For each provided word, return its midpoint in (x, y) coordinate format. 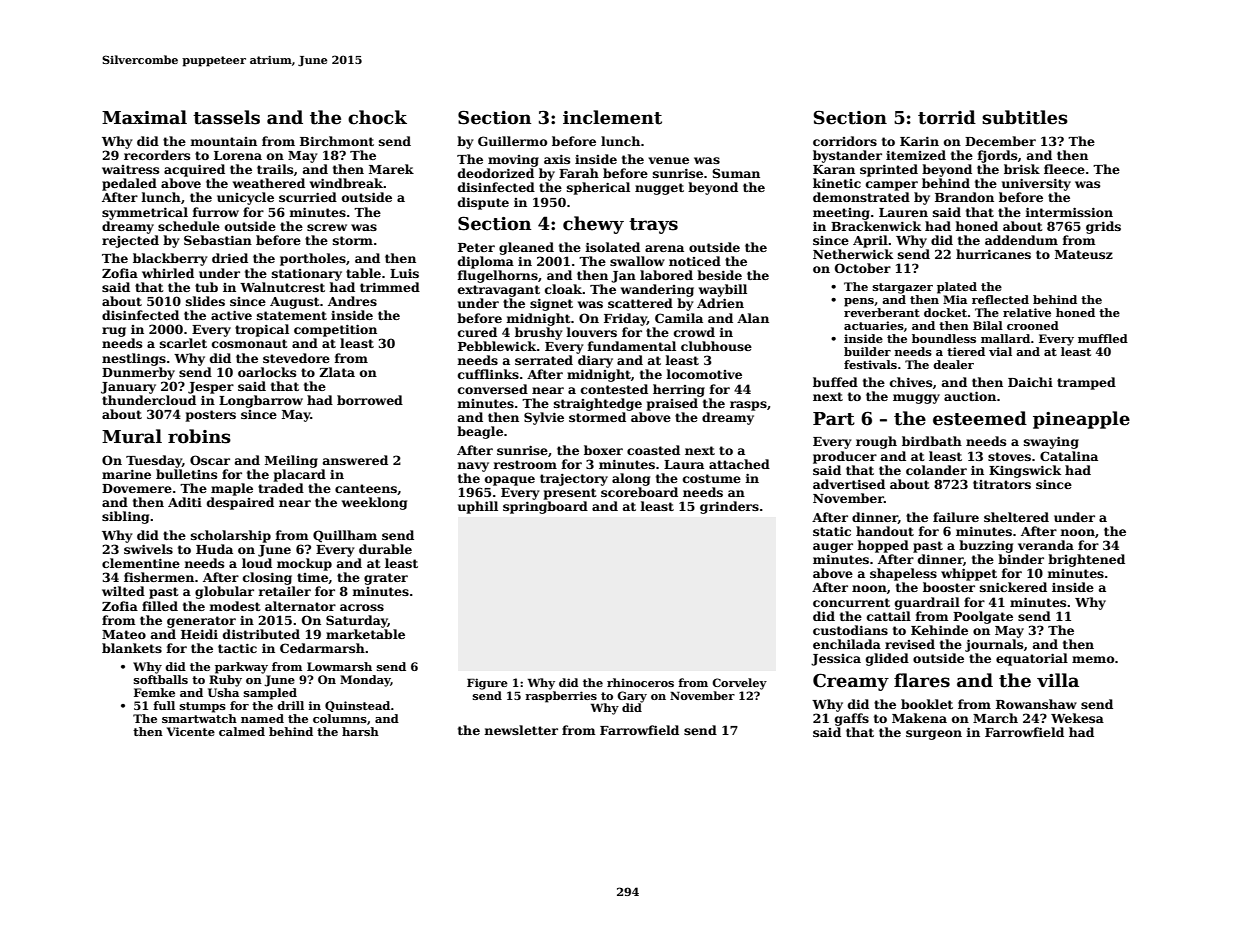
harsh (360, 731)
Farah (579, 173)
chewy (593, 225)
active (231, 315)
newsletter (521, 730)
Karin (919, 141)
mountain (223, 141)
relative (1027, 312)
